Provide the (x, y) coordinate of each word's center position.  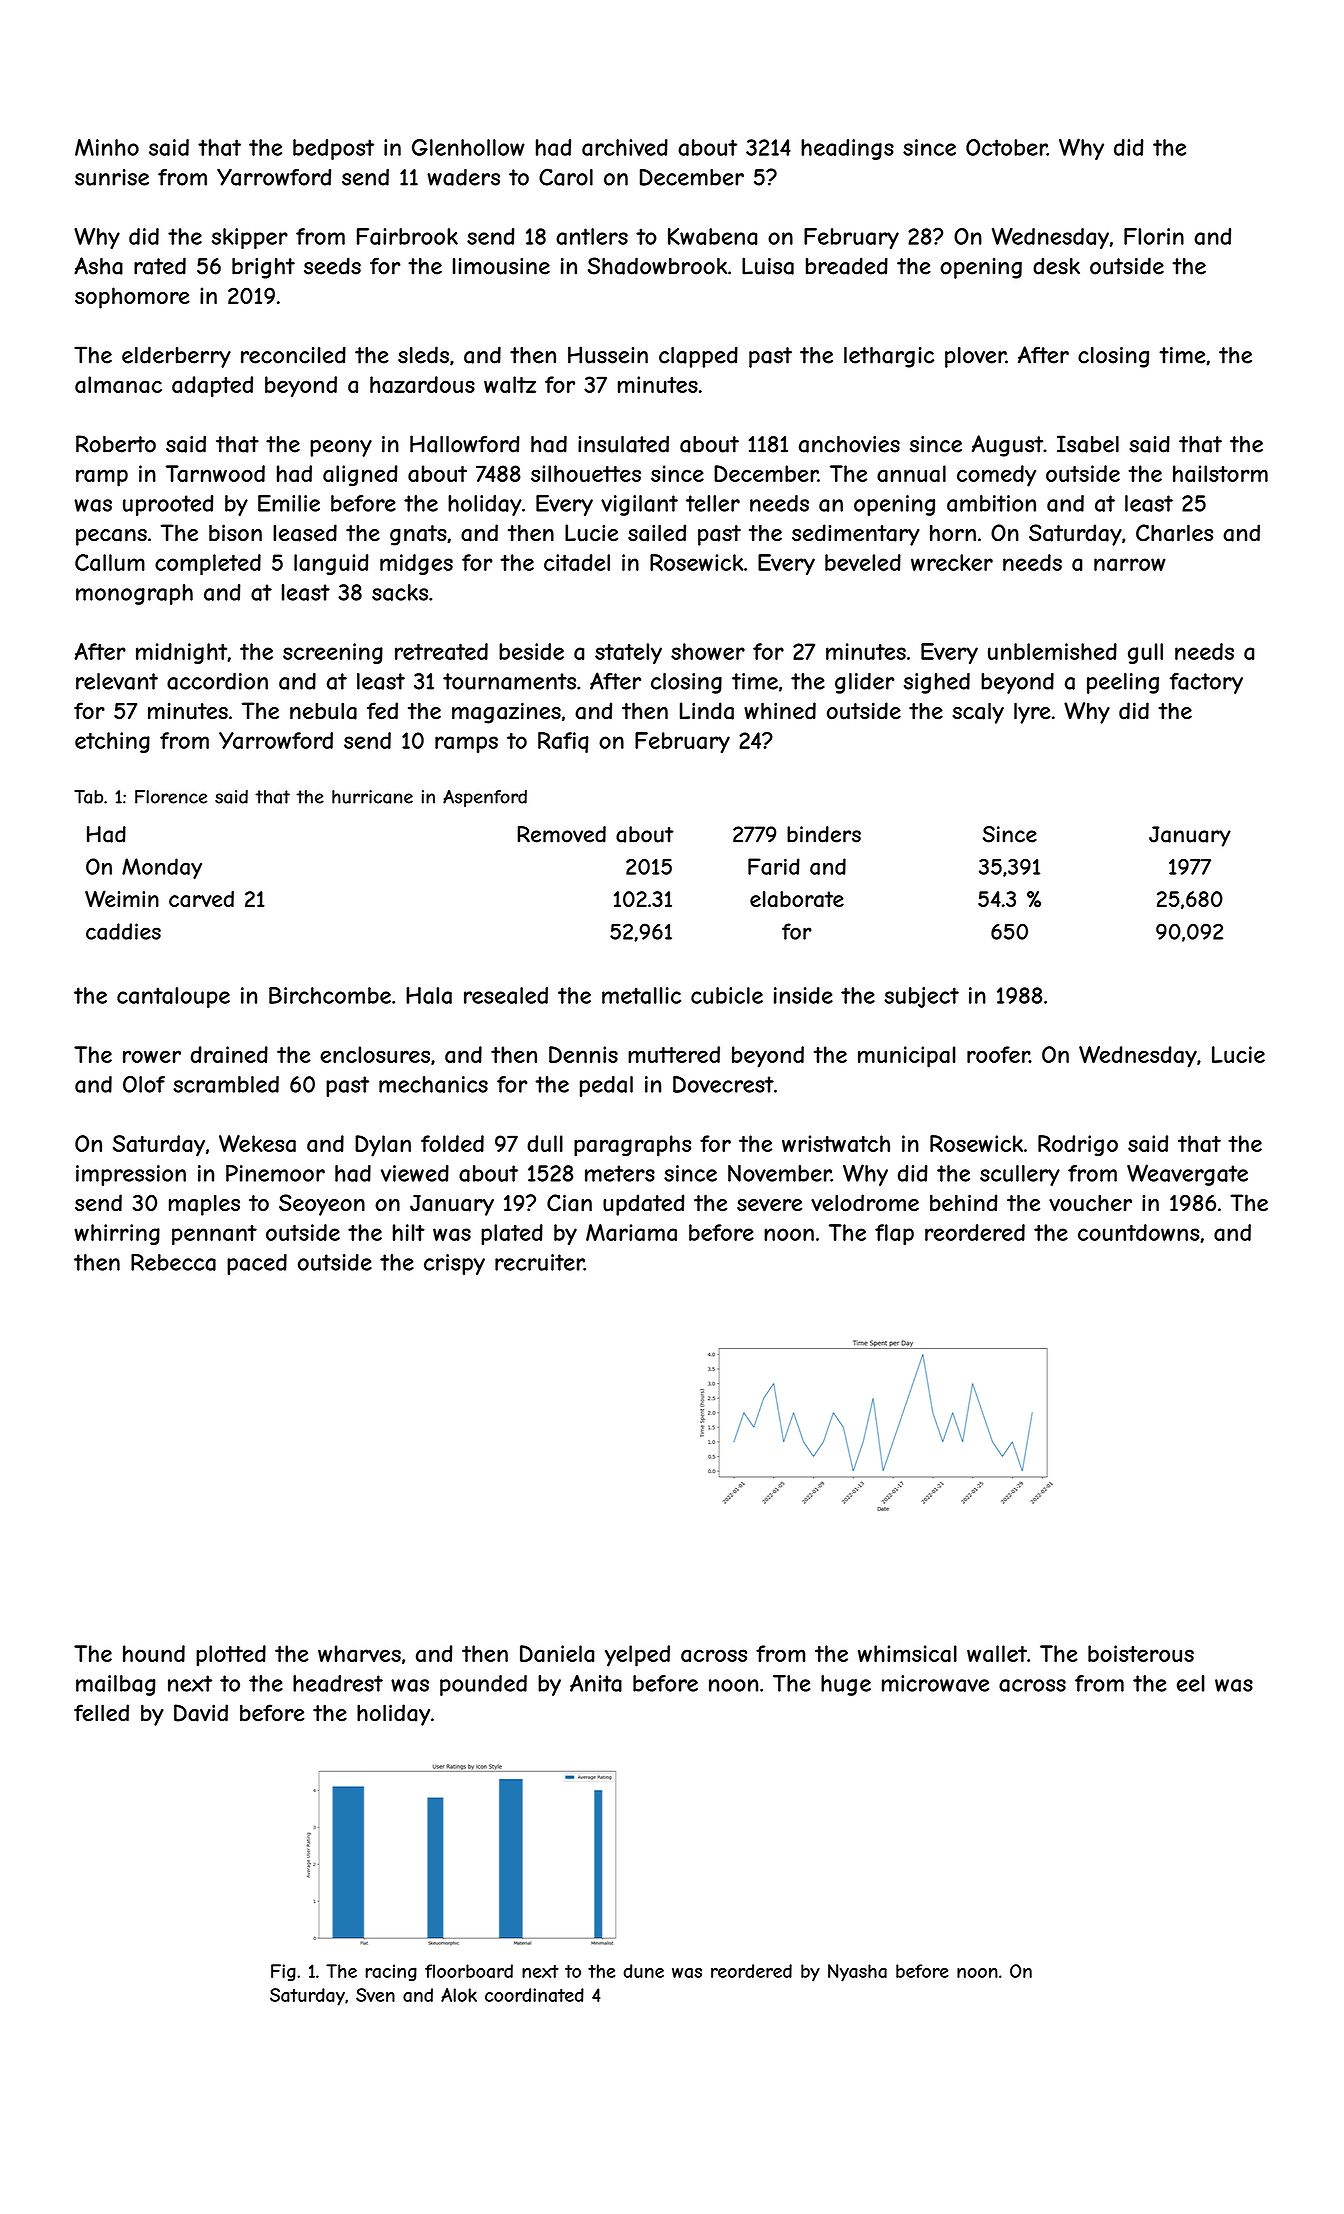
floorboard (469, 1971)
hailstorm (1220, 473)
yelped (637, 1656)
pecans (111, 537)
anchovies (849, 444)
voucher (1090, 1203)
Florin (1154, 236)
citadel (577, 562)
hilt (409, 1232)
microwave (935, 1683)
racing (391, 1972)
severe (769, 1205)
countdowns (1139, 1232)
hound (154, 1653)
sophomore (132, 298)
